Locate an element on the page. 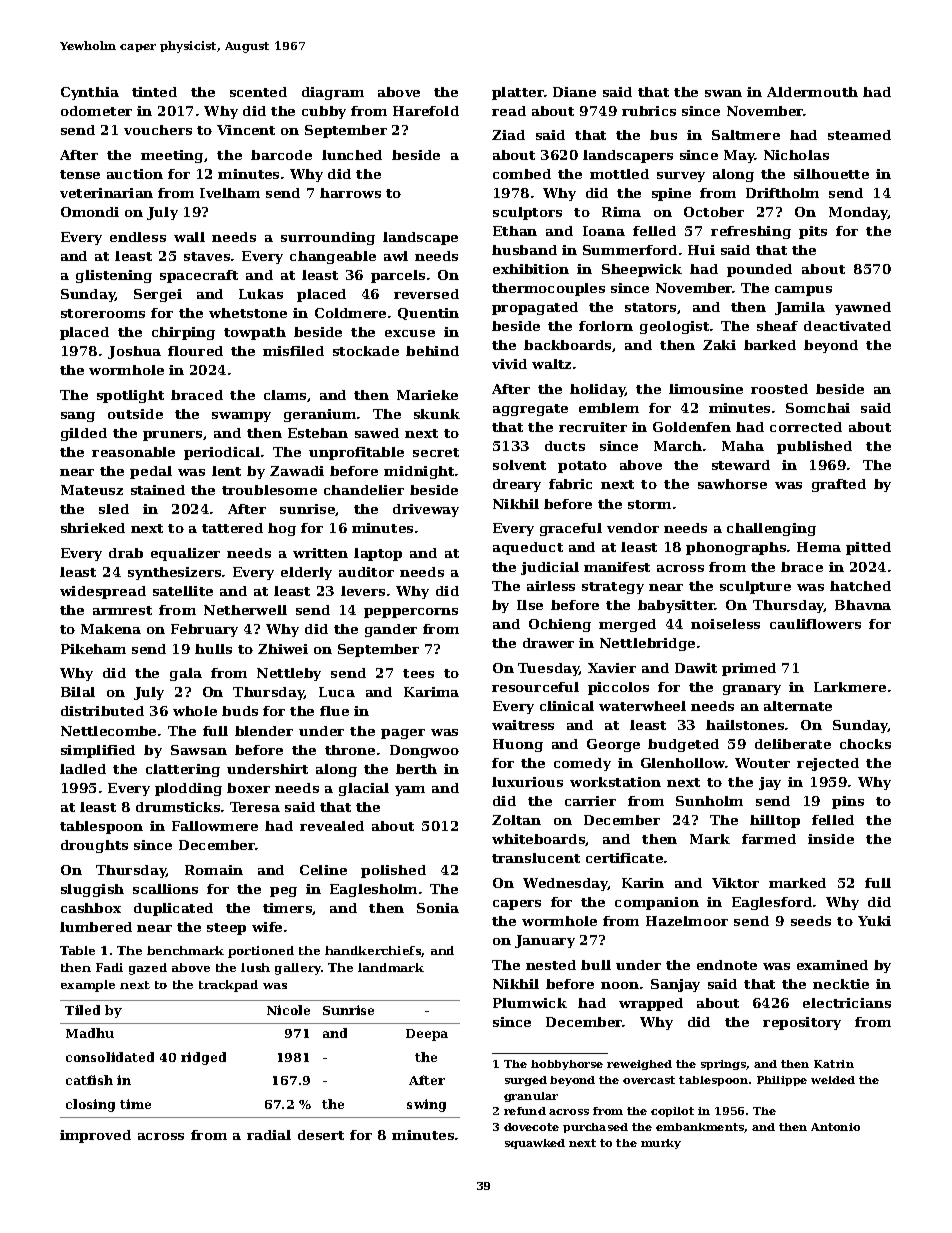 Image resolution: width=952 pixels, height=1233 pixels. nested is located at coordinates (551, 965).
